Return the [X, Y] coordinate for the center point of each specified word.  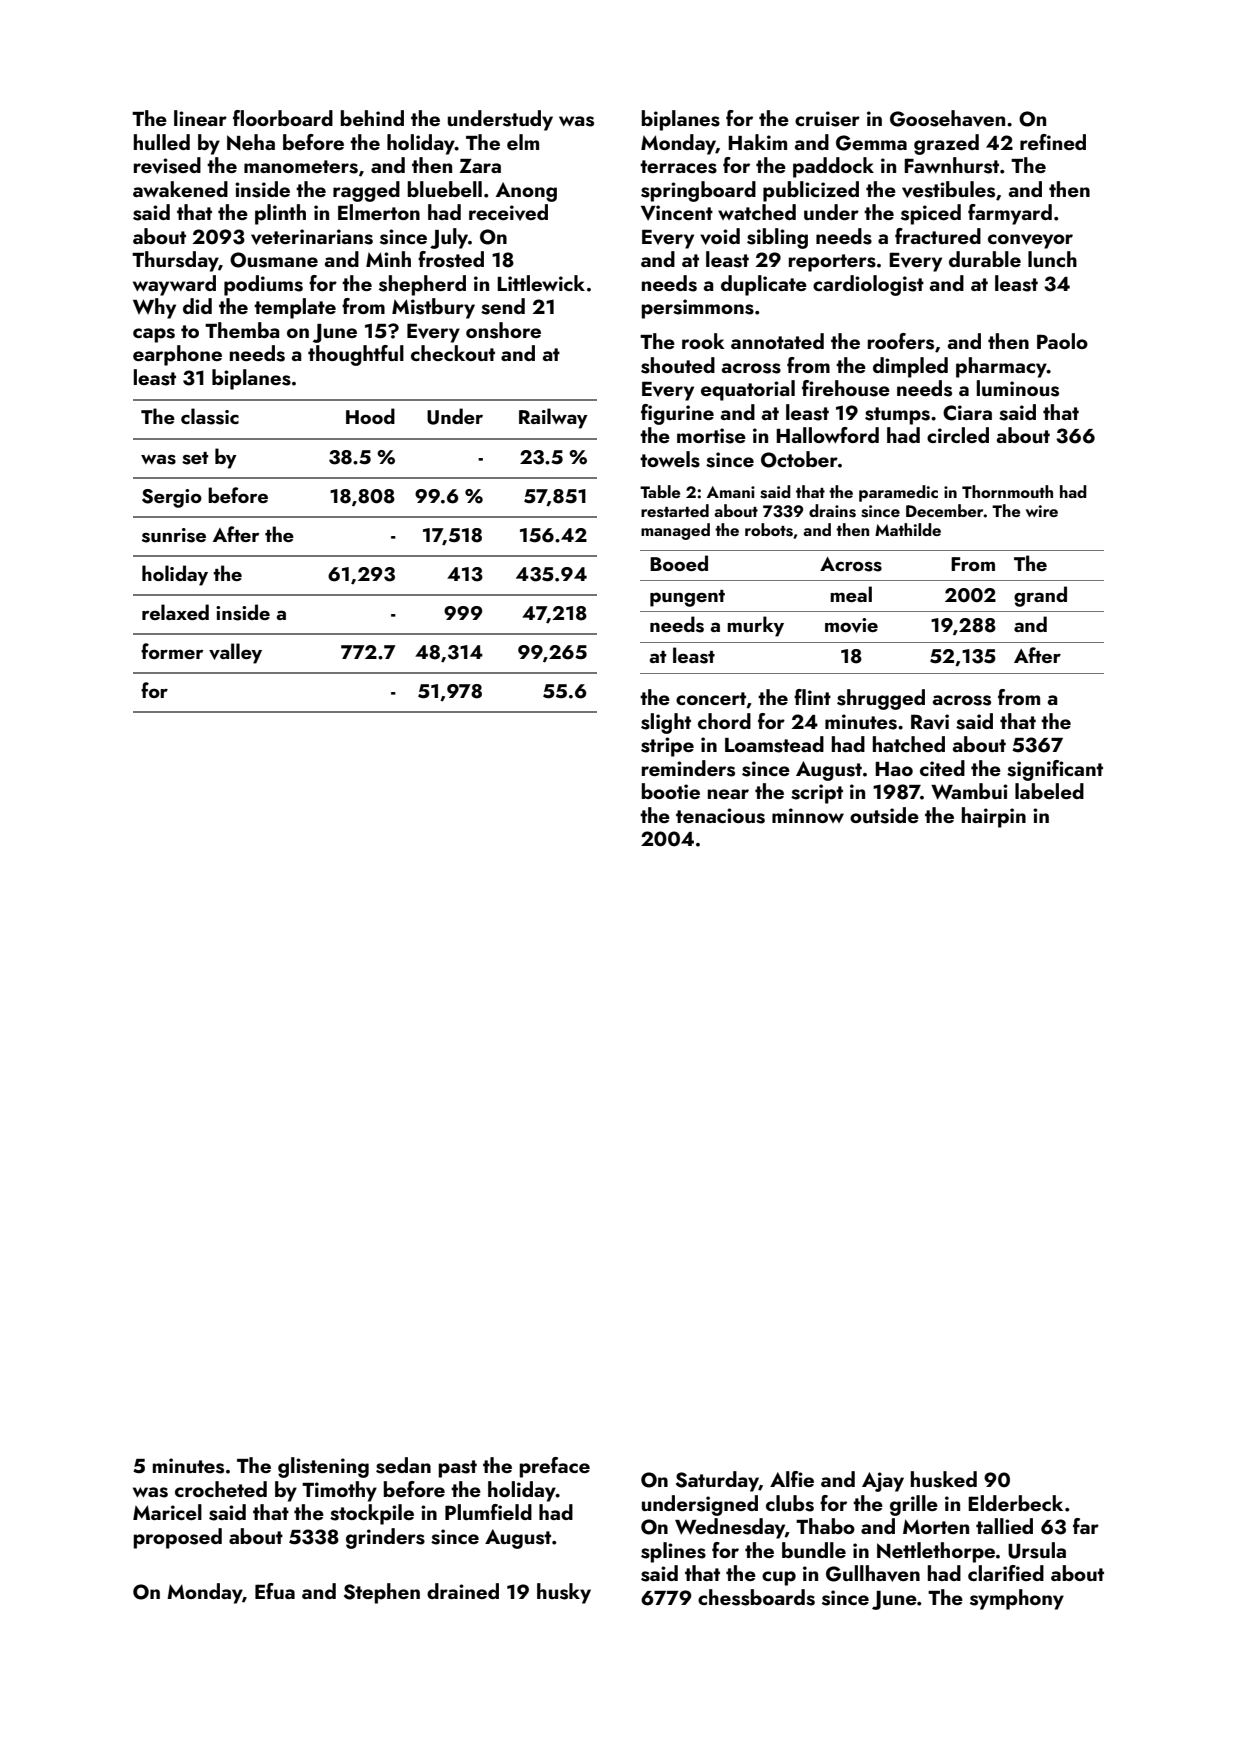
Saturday [717, 1481]
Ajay [883, 1482]
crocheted [221, 1489]
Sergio [172, 498]
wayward [174, 285]
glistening [323, 1467]
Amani [731, 492]
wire [1042, 511]
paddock [833, 167]
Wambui [969, 791]
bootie [670, 791]
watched [757, 212]
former [172, 651]
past [457, 1469]
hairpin [994, 817]
